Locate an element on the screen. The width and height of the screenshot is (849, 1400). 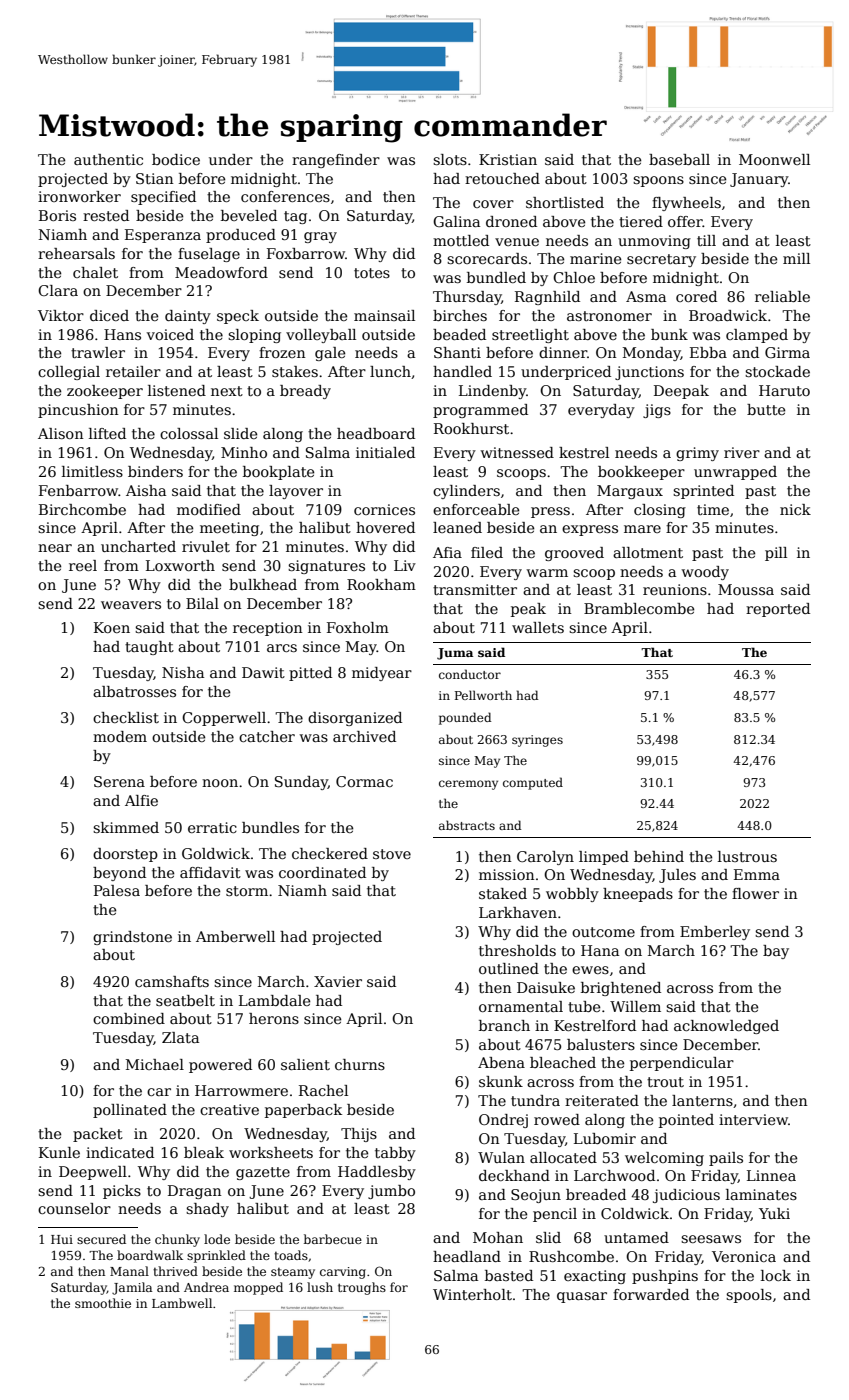
jigs is located at coordinates (657, 411).
